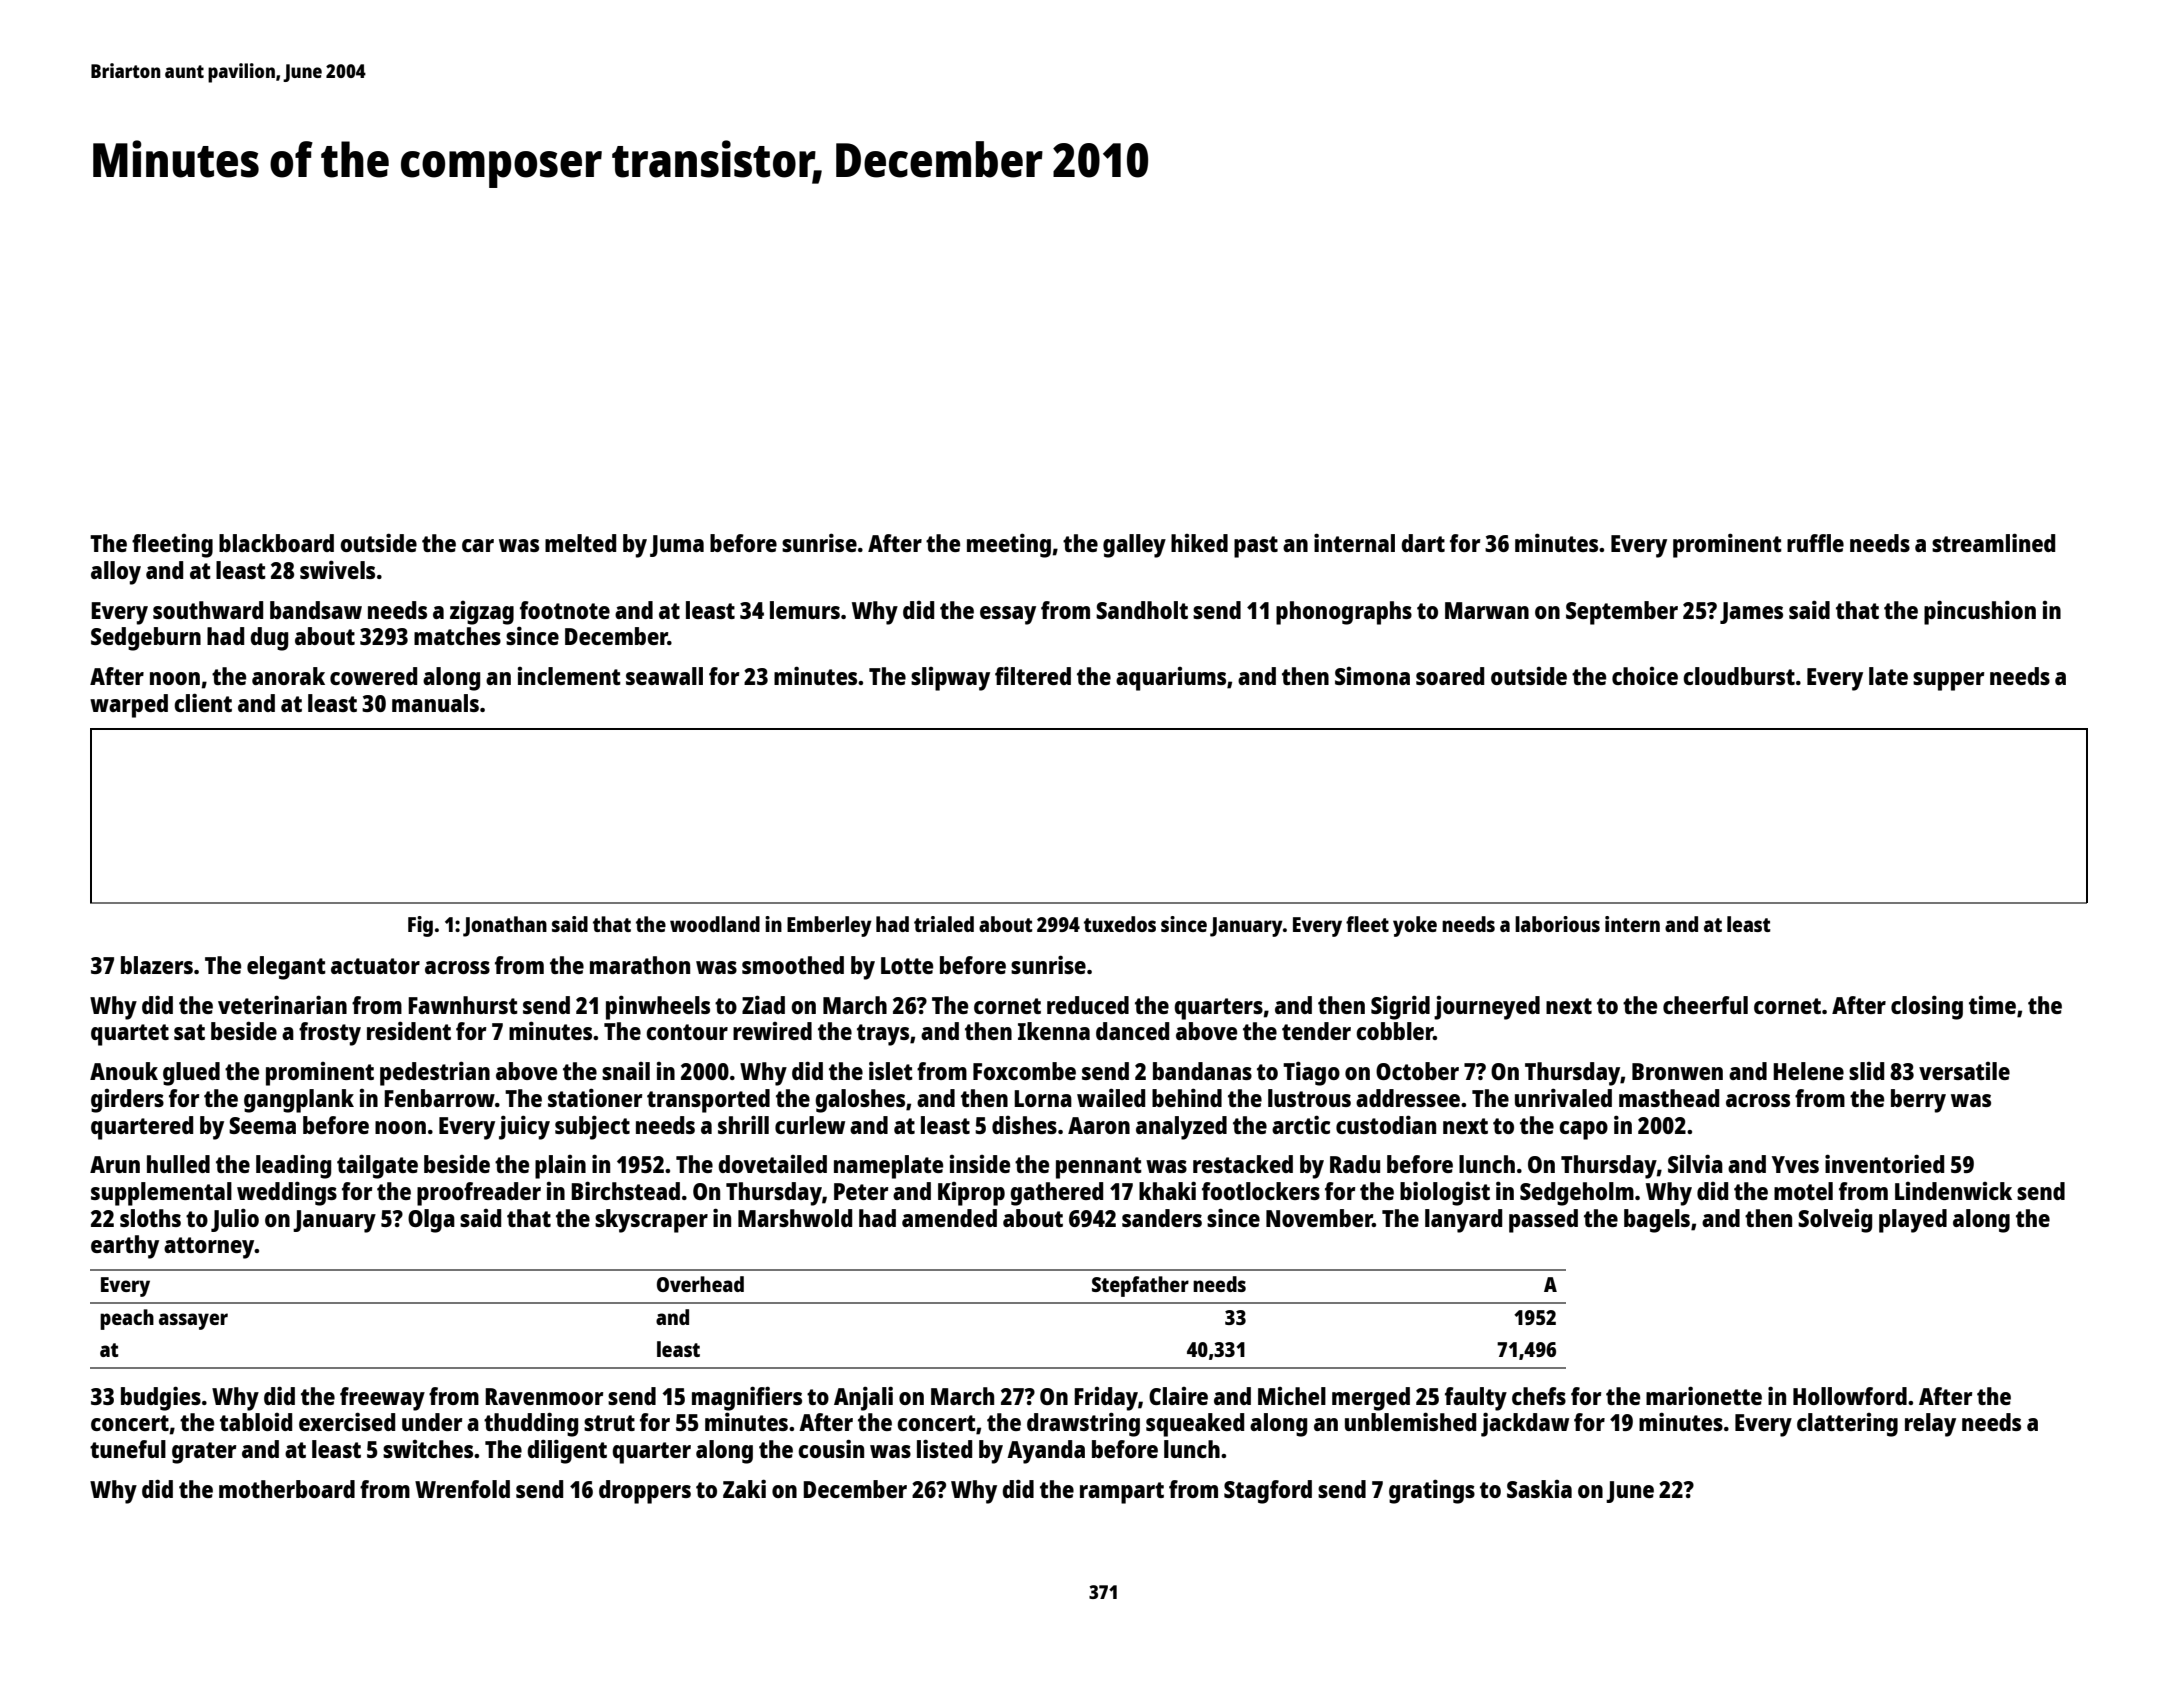  I want to click on Fig, so click(420, 926).
